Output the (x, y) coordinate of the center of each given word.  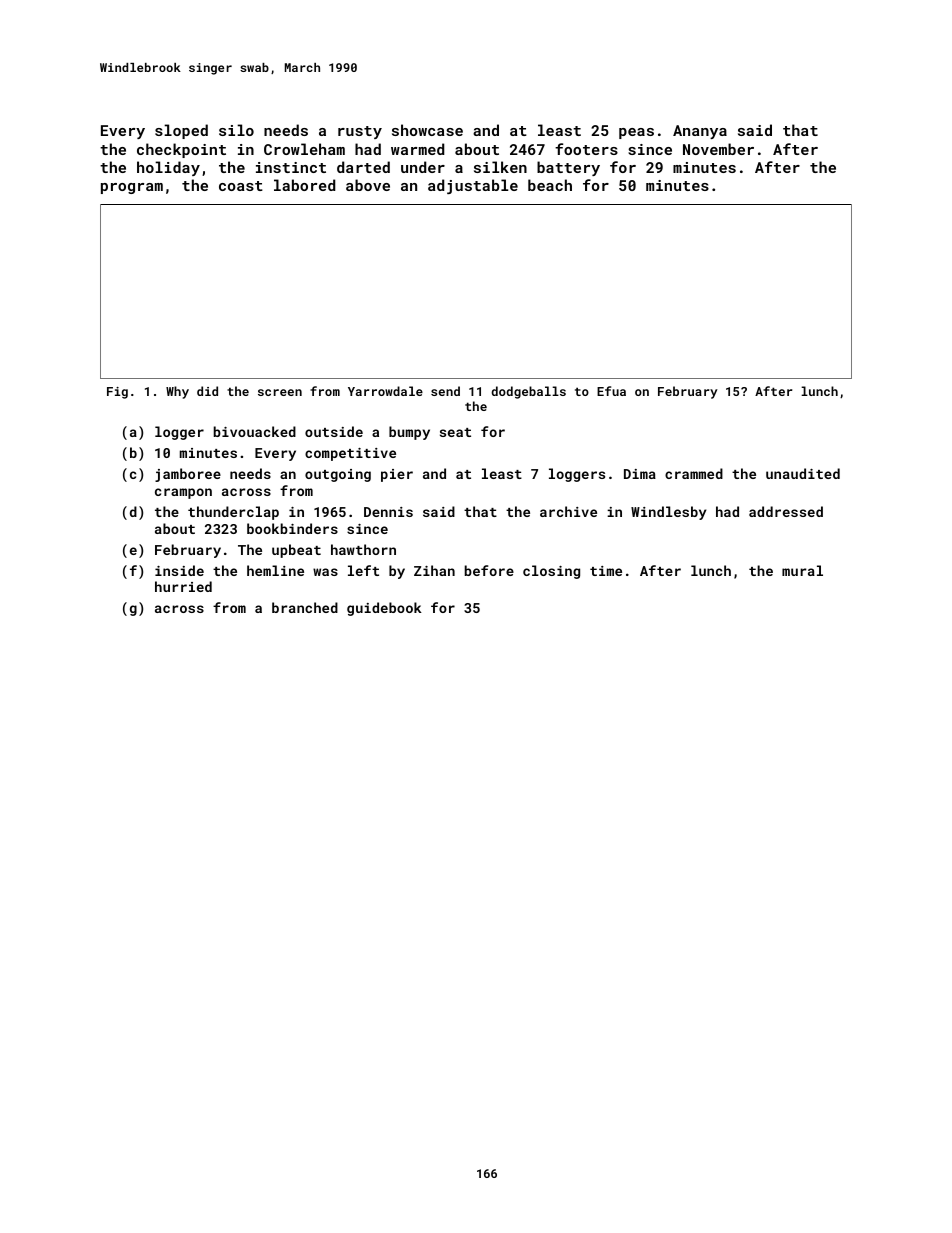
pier (397, 475)
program (132, 188)
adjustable (473, 186)
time (606, 571)
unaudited (803, 473)
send (445, 391)
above (368, 185)
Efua (611, 391)
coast (241, 186)
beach (550, 185)
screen (280, 392)
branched (305, 607)
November (718, 149)
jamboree (188, 475)
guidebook (384, 609)
